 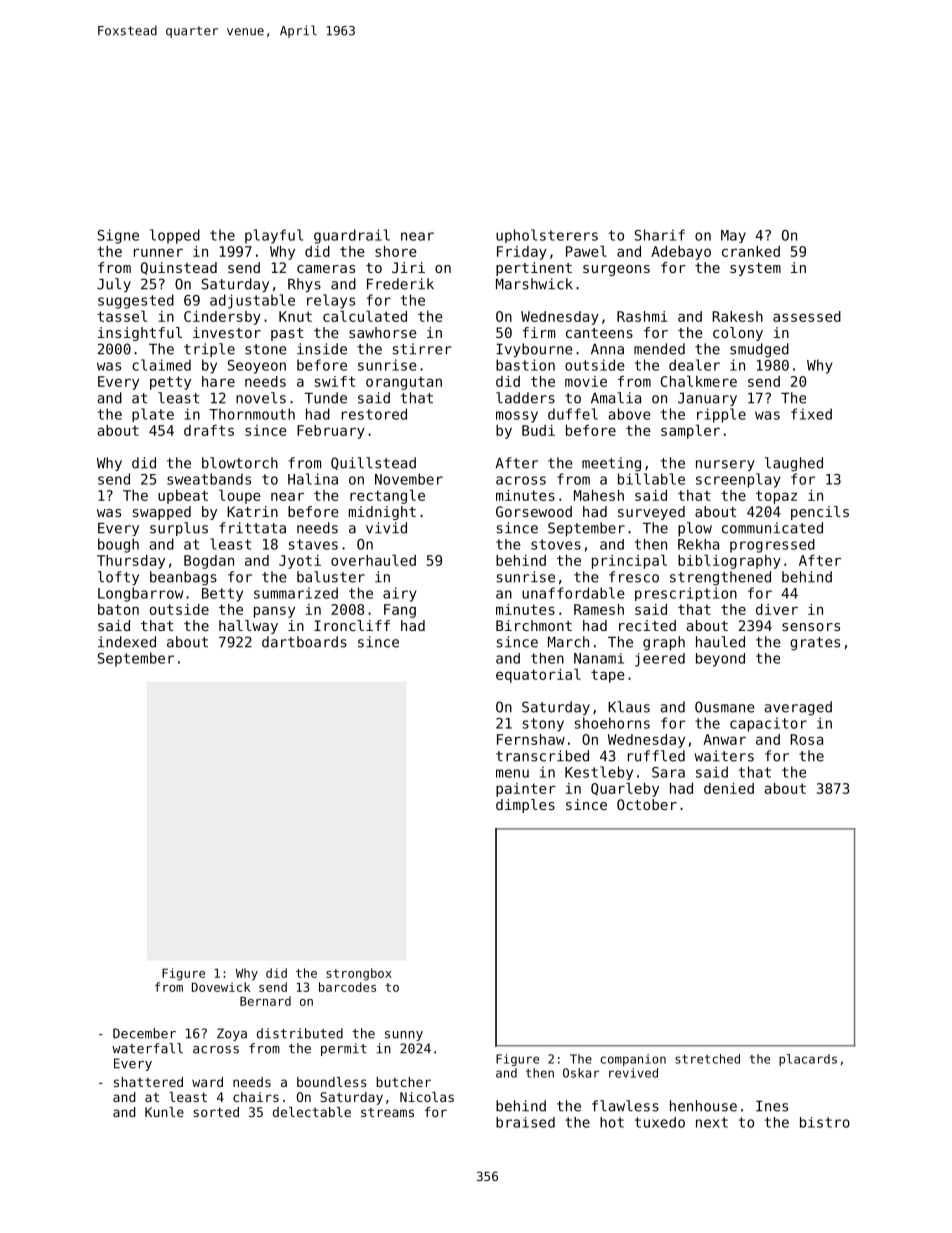 What do you see at coordinates (625, 1106) in the screenshot?
I see `flawless` at bounding box center [625, 1106].
